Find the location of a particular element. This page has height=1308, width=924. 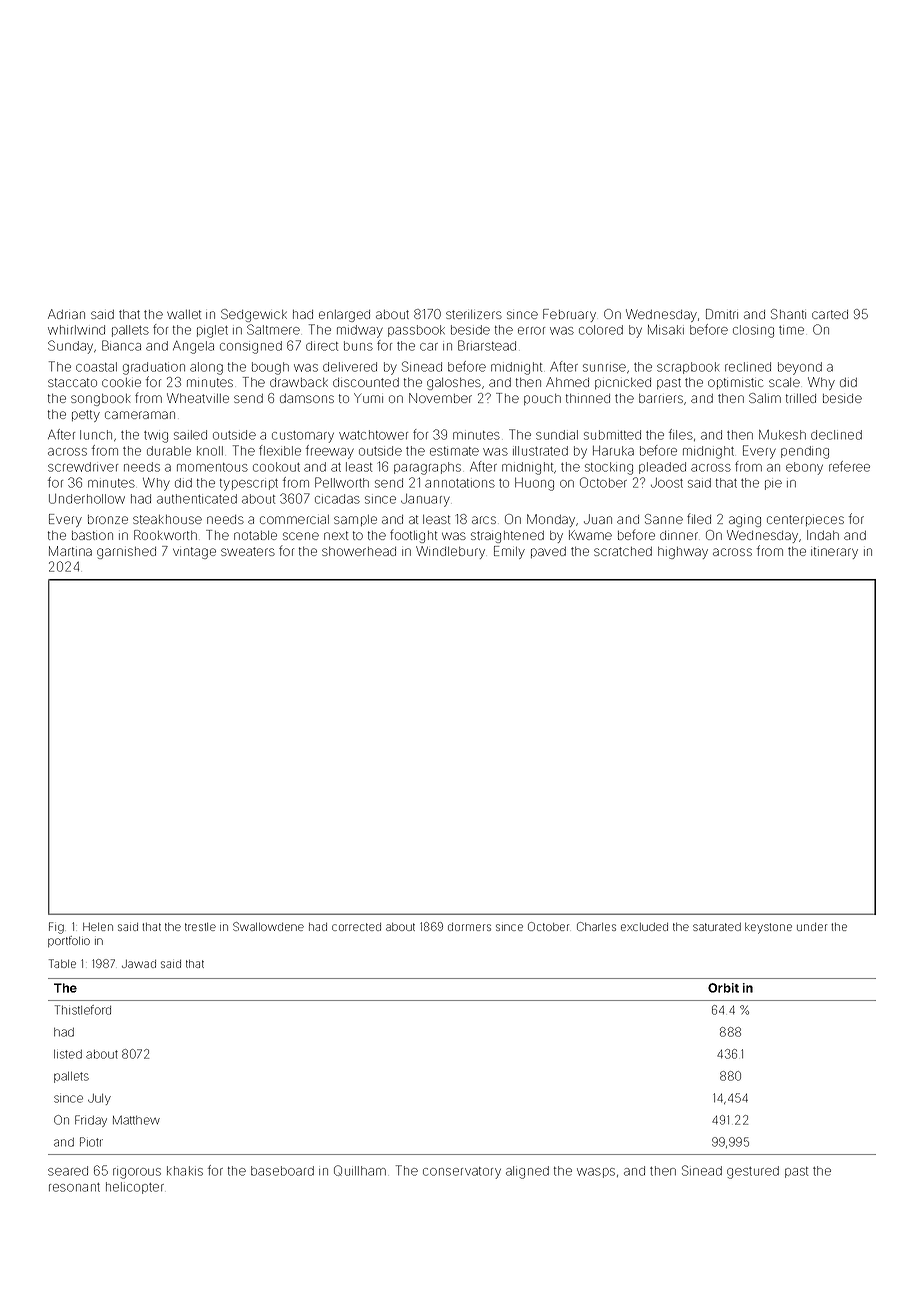

Emily is located at coordinates (509, 552).
